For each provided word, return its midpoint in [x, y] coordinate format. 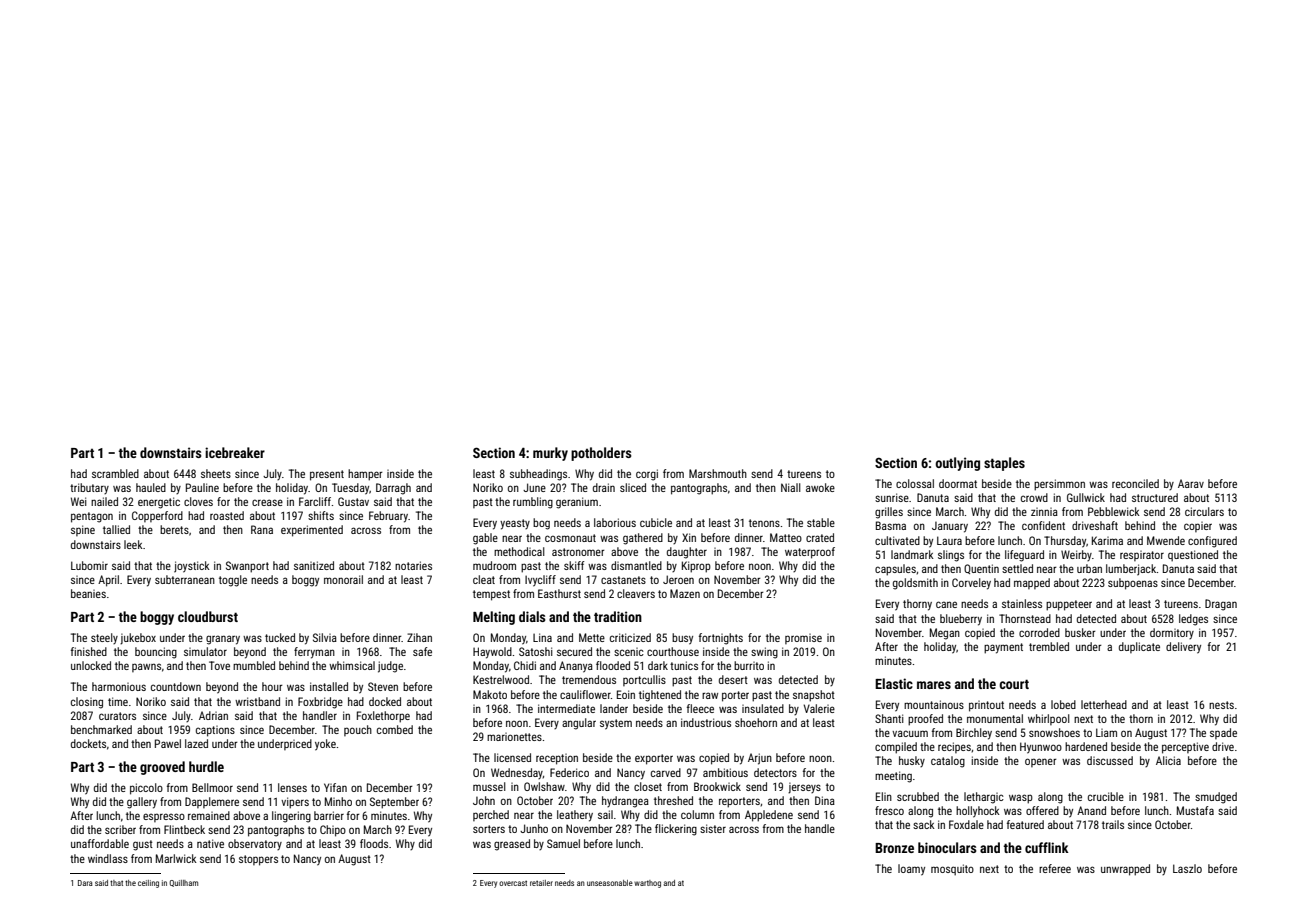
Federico [569, 772]
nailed [104, 501]
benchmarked [101, 729]
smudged [1216, 798]
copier [1198, 527]
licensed [512, 757]
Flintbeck [184, 829]
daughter [687, 553]
